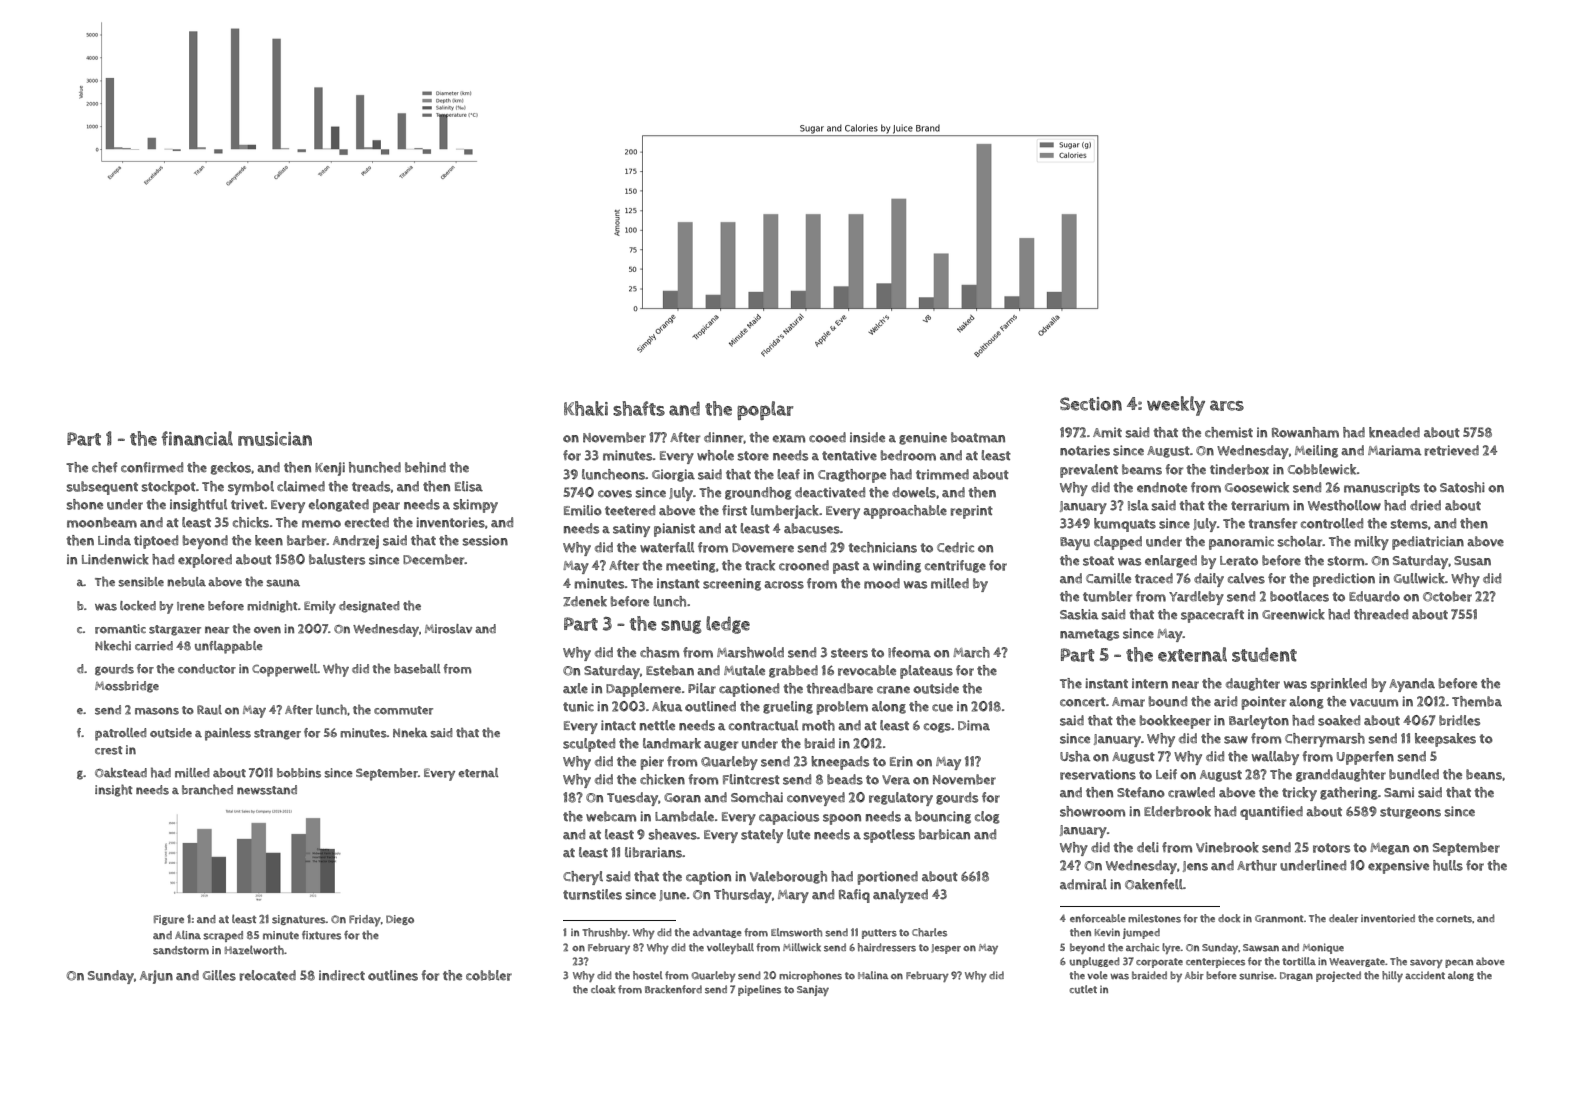 This screenshot has height=1113, width=1574. What do you see at coordinates (659, 652) in the screenshot?
I see `chasm` at bounding box center [659, 652].
